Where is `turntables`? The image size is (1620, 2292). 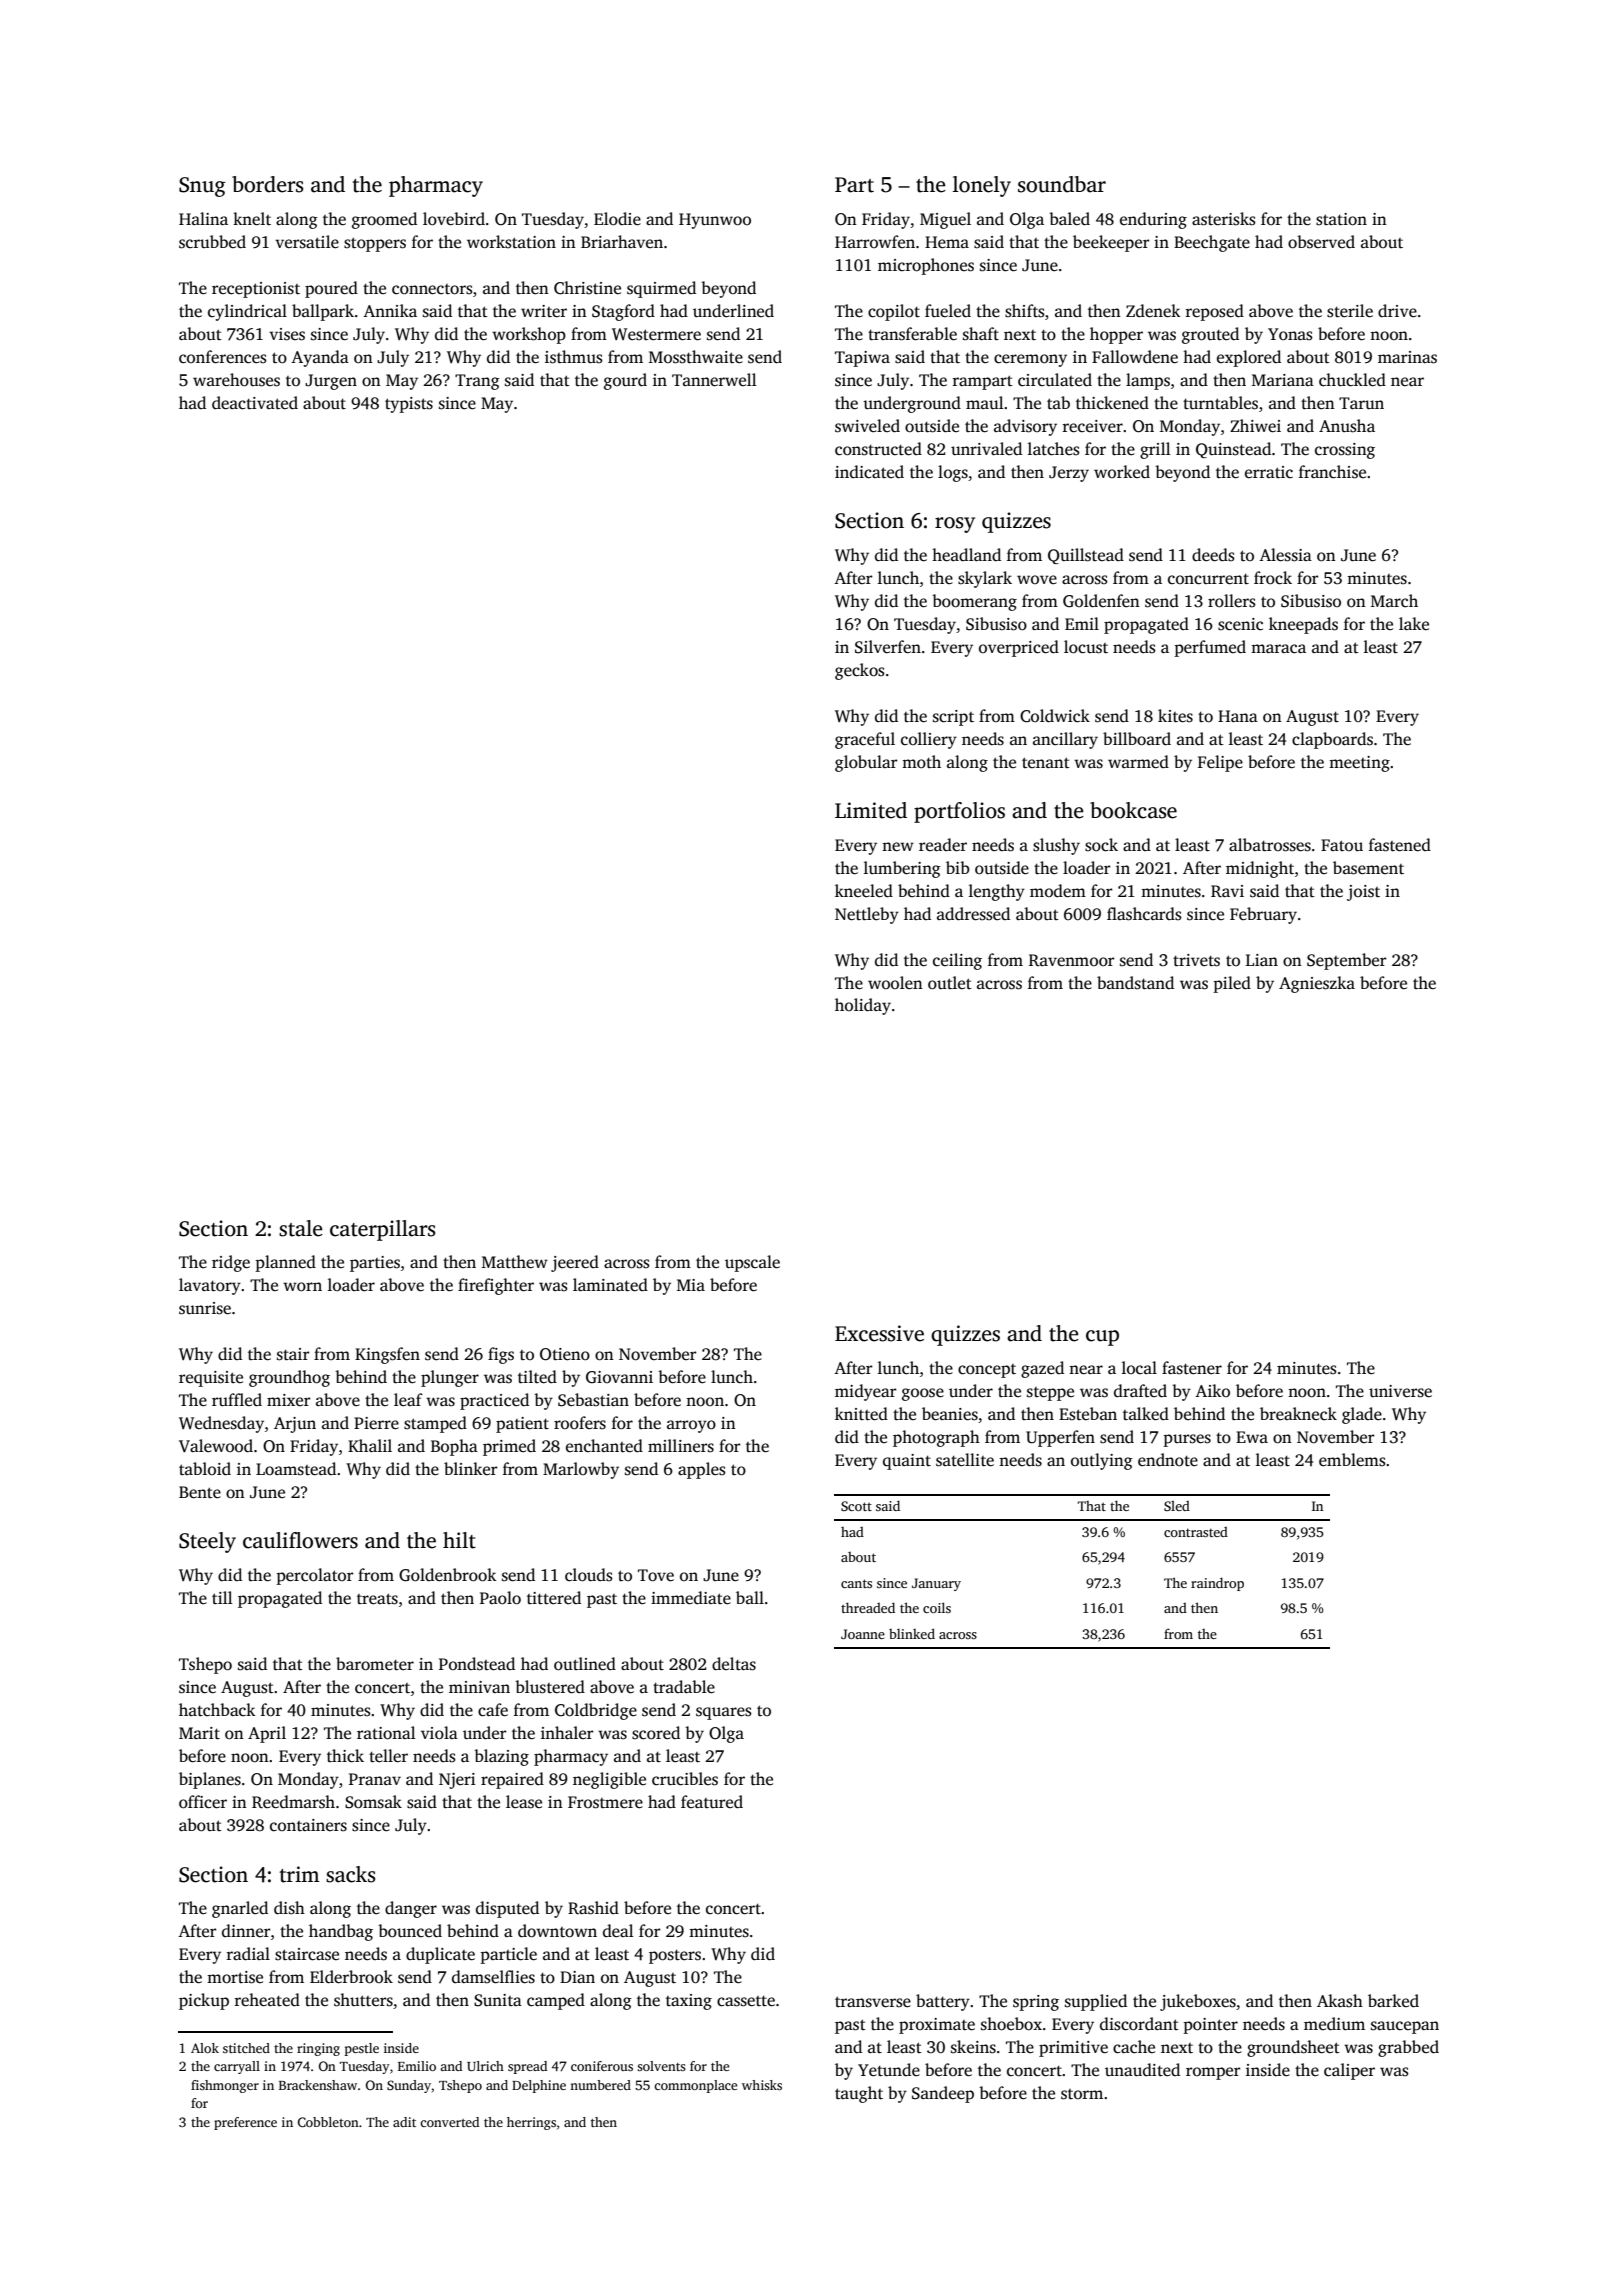
turntables is located at coordinates (1220, 403).
